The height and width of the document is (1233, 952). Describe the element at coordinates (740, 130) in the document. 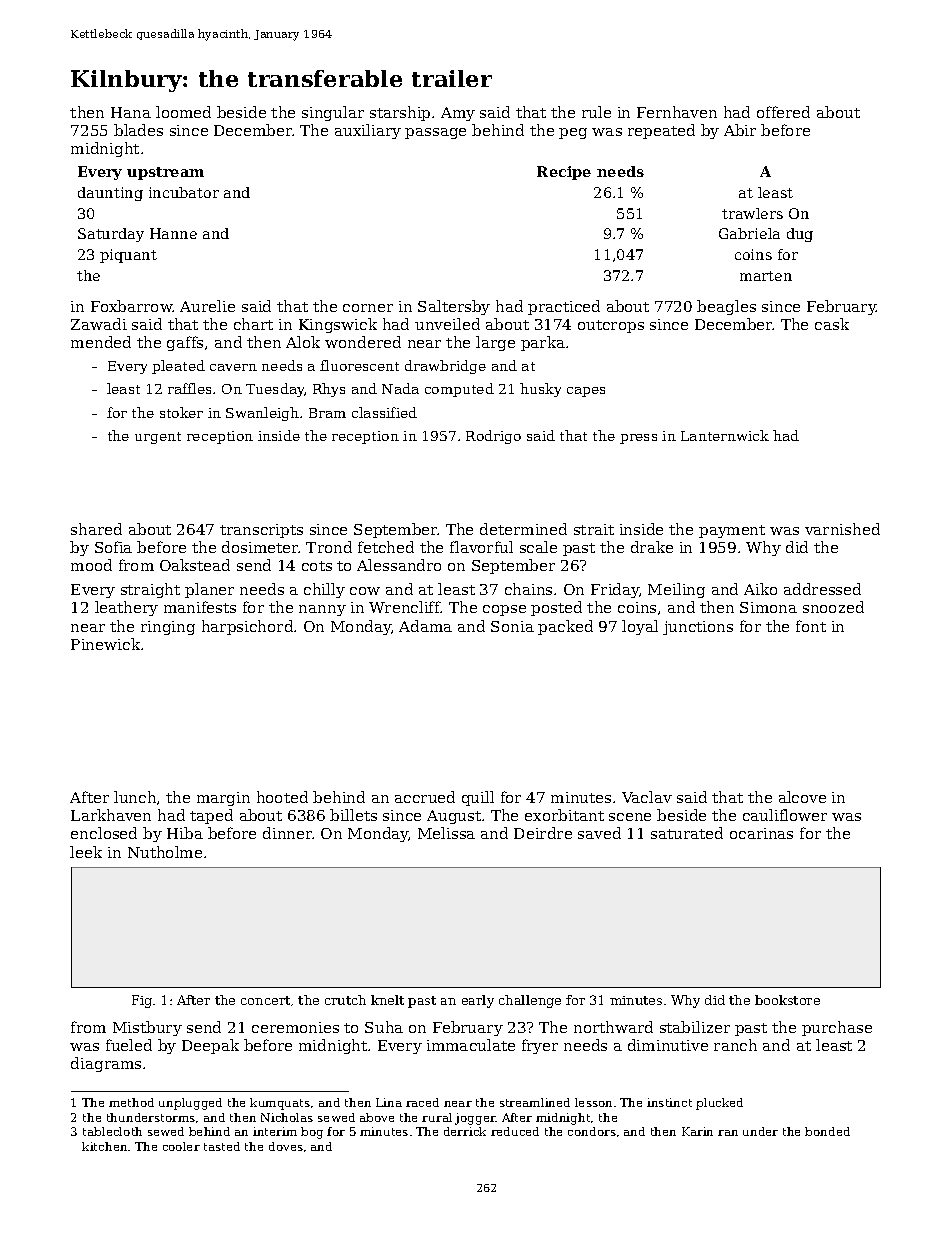

I see `Abir` at that location.
